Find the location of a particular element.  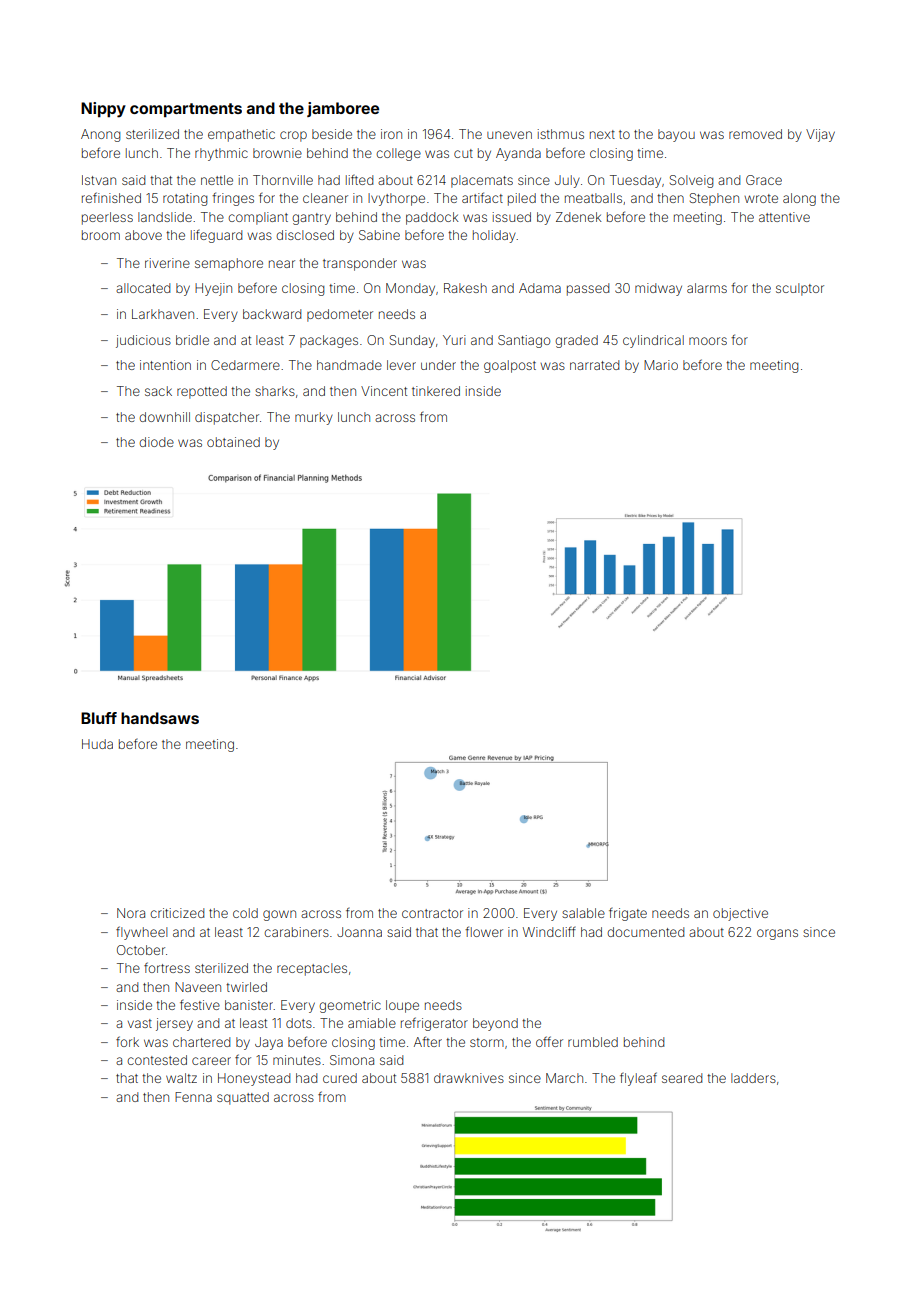

cured is located at coordinates (340, 1078).
